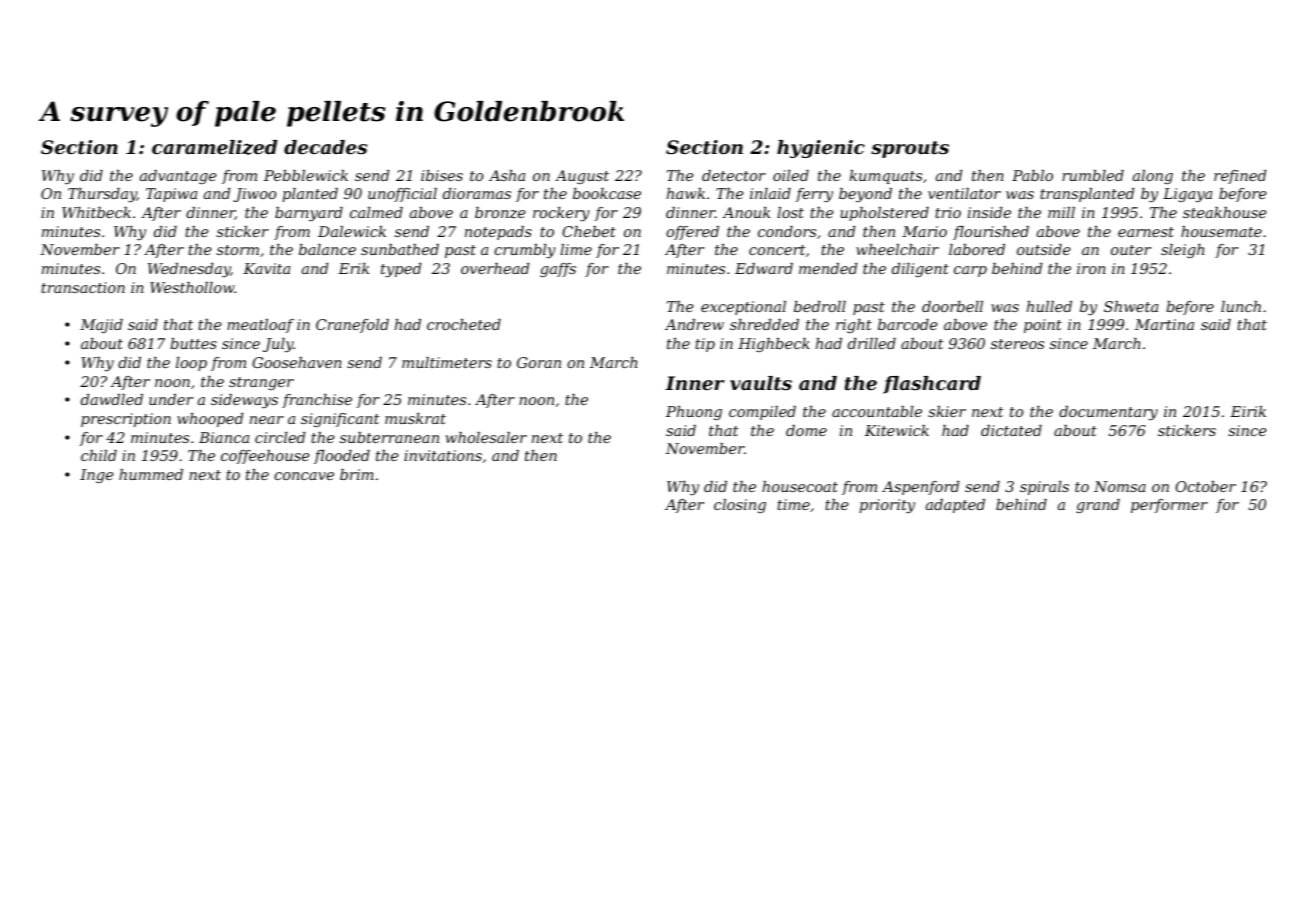 This screenshot has height=924, width=1308. I want to click on caramelized, so click(214, 147).
